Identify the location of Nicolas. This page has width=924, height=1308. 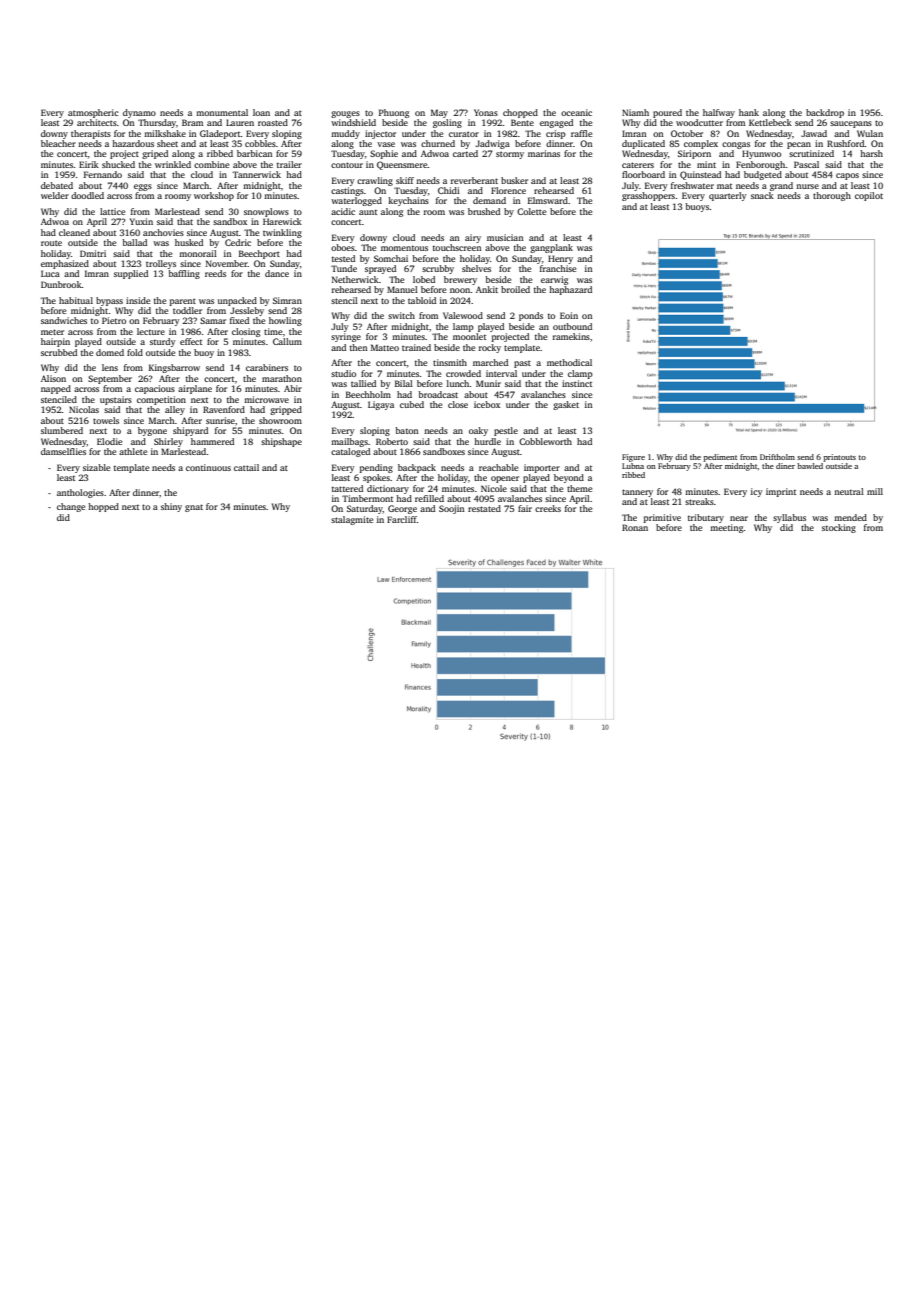
(84, 409).
